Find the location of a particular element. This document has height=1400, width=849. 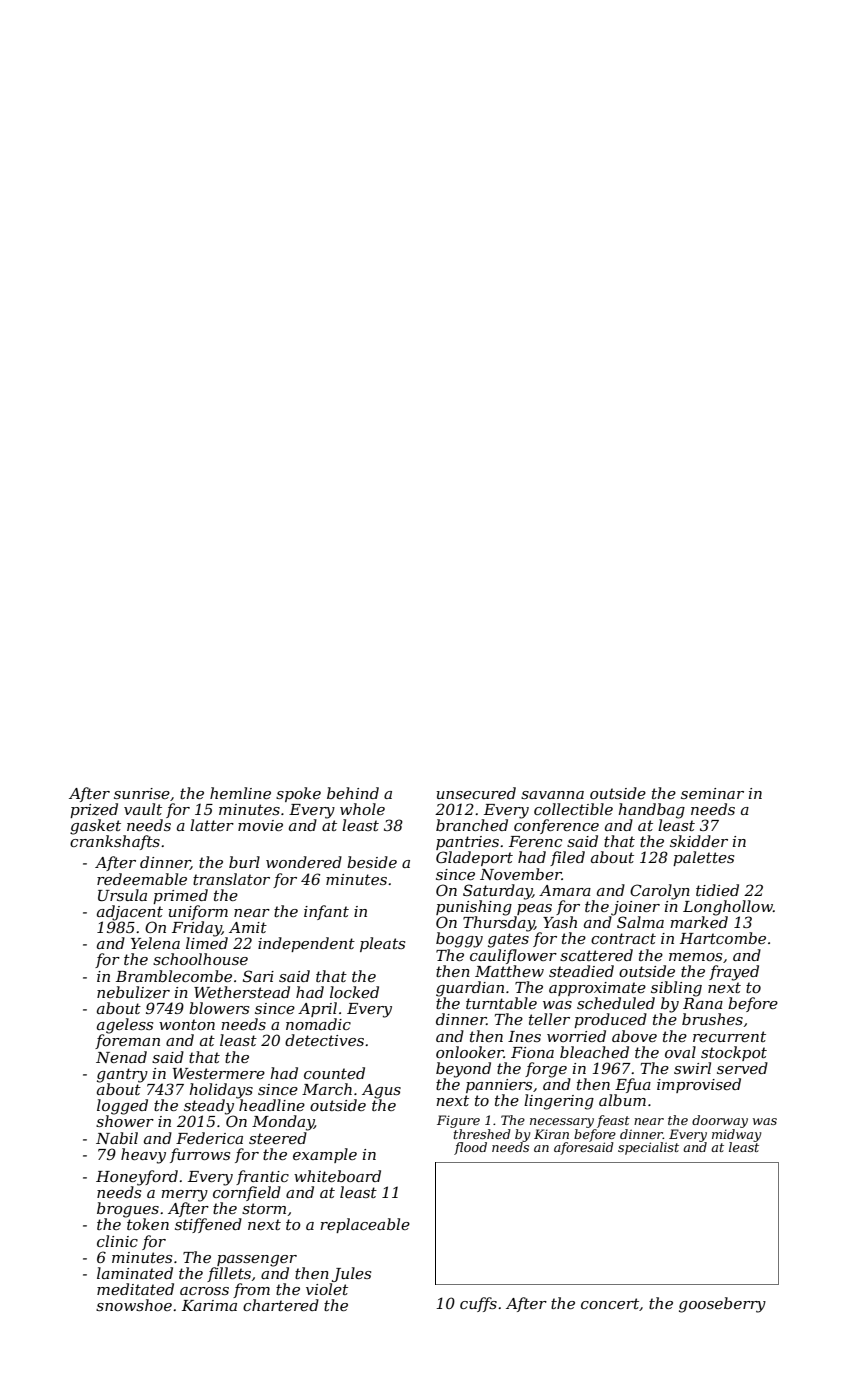

seminar is located at coordinates (712, 793).
